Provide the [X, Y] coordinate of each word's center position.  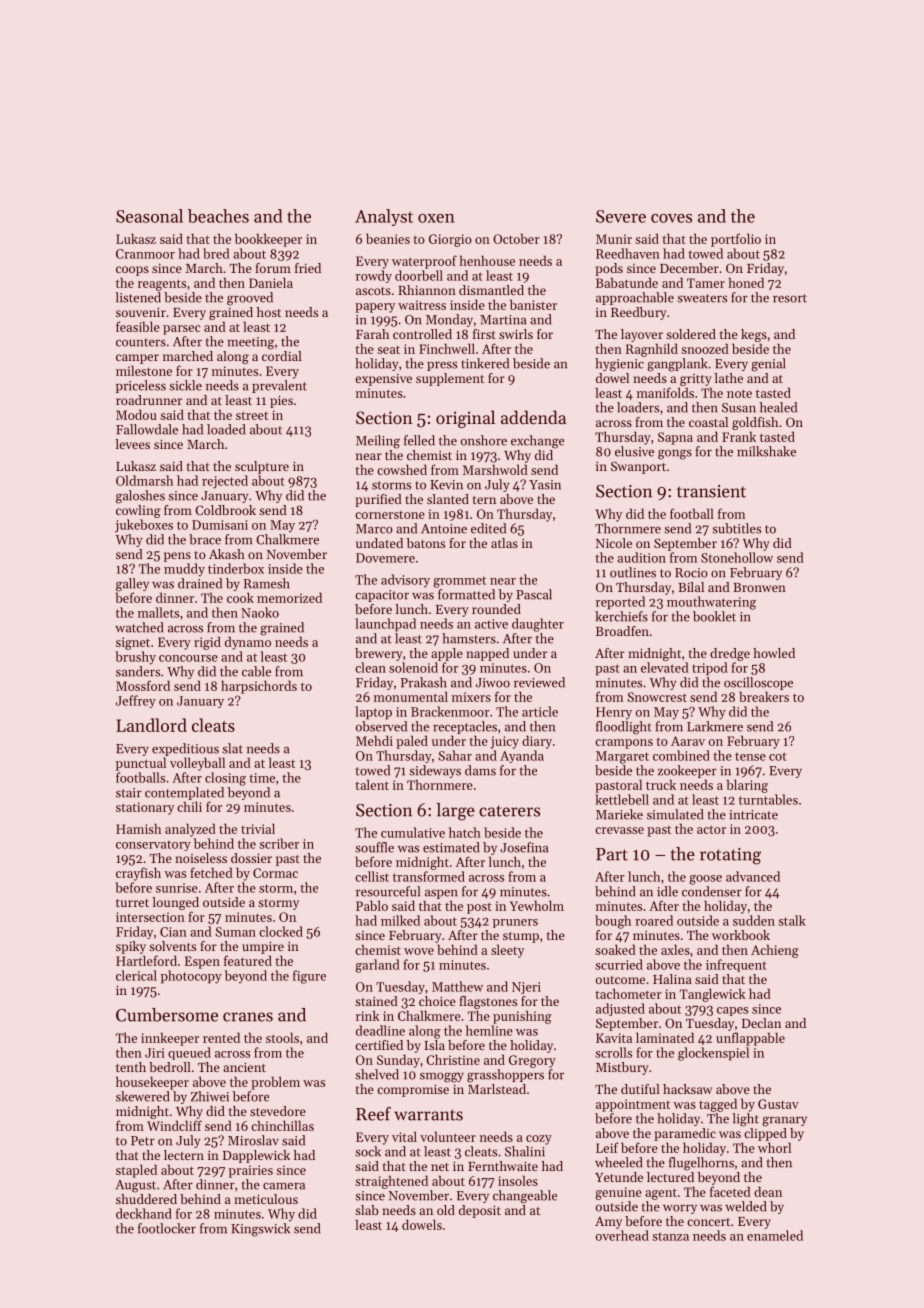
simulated [675, 814]
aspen [441, 894]
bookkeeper [268, 240]
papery [375, 308]
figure [309, 977]
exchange [537, 442]
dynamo [248, 643]
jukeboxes [144, 526]
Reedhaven [628, 253]
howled [774, 653]
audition [641, 557]
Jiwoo [493, 683]
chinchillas [282, 1125]
